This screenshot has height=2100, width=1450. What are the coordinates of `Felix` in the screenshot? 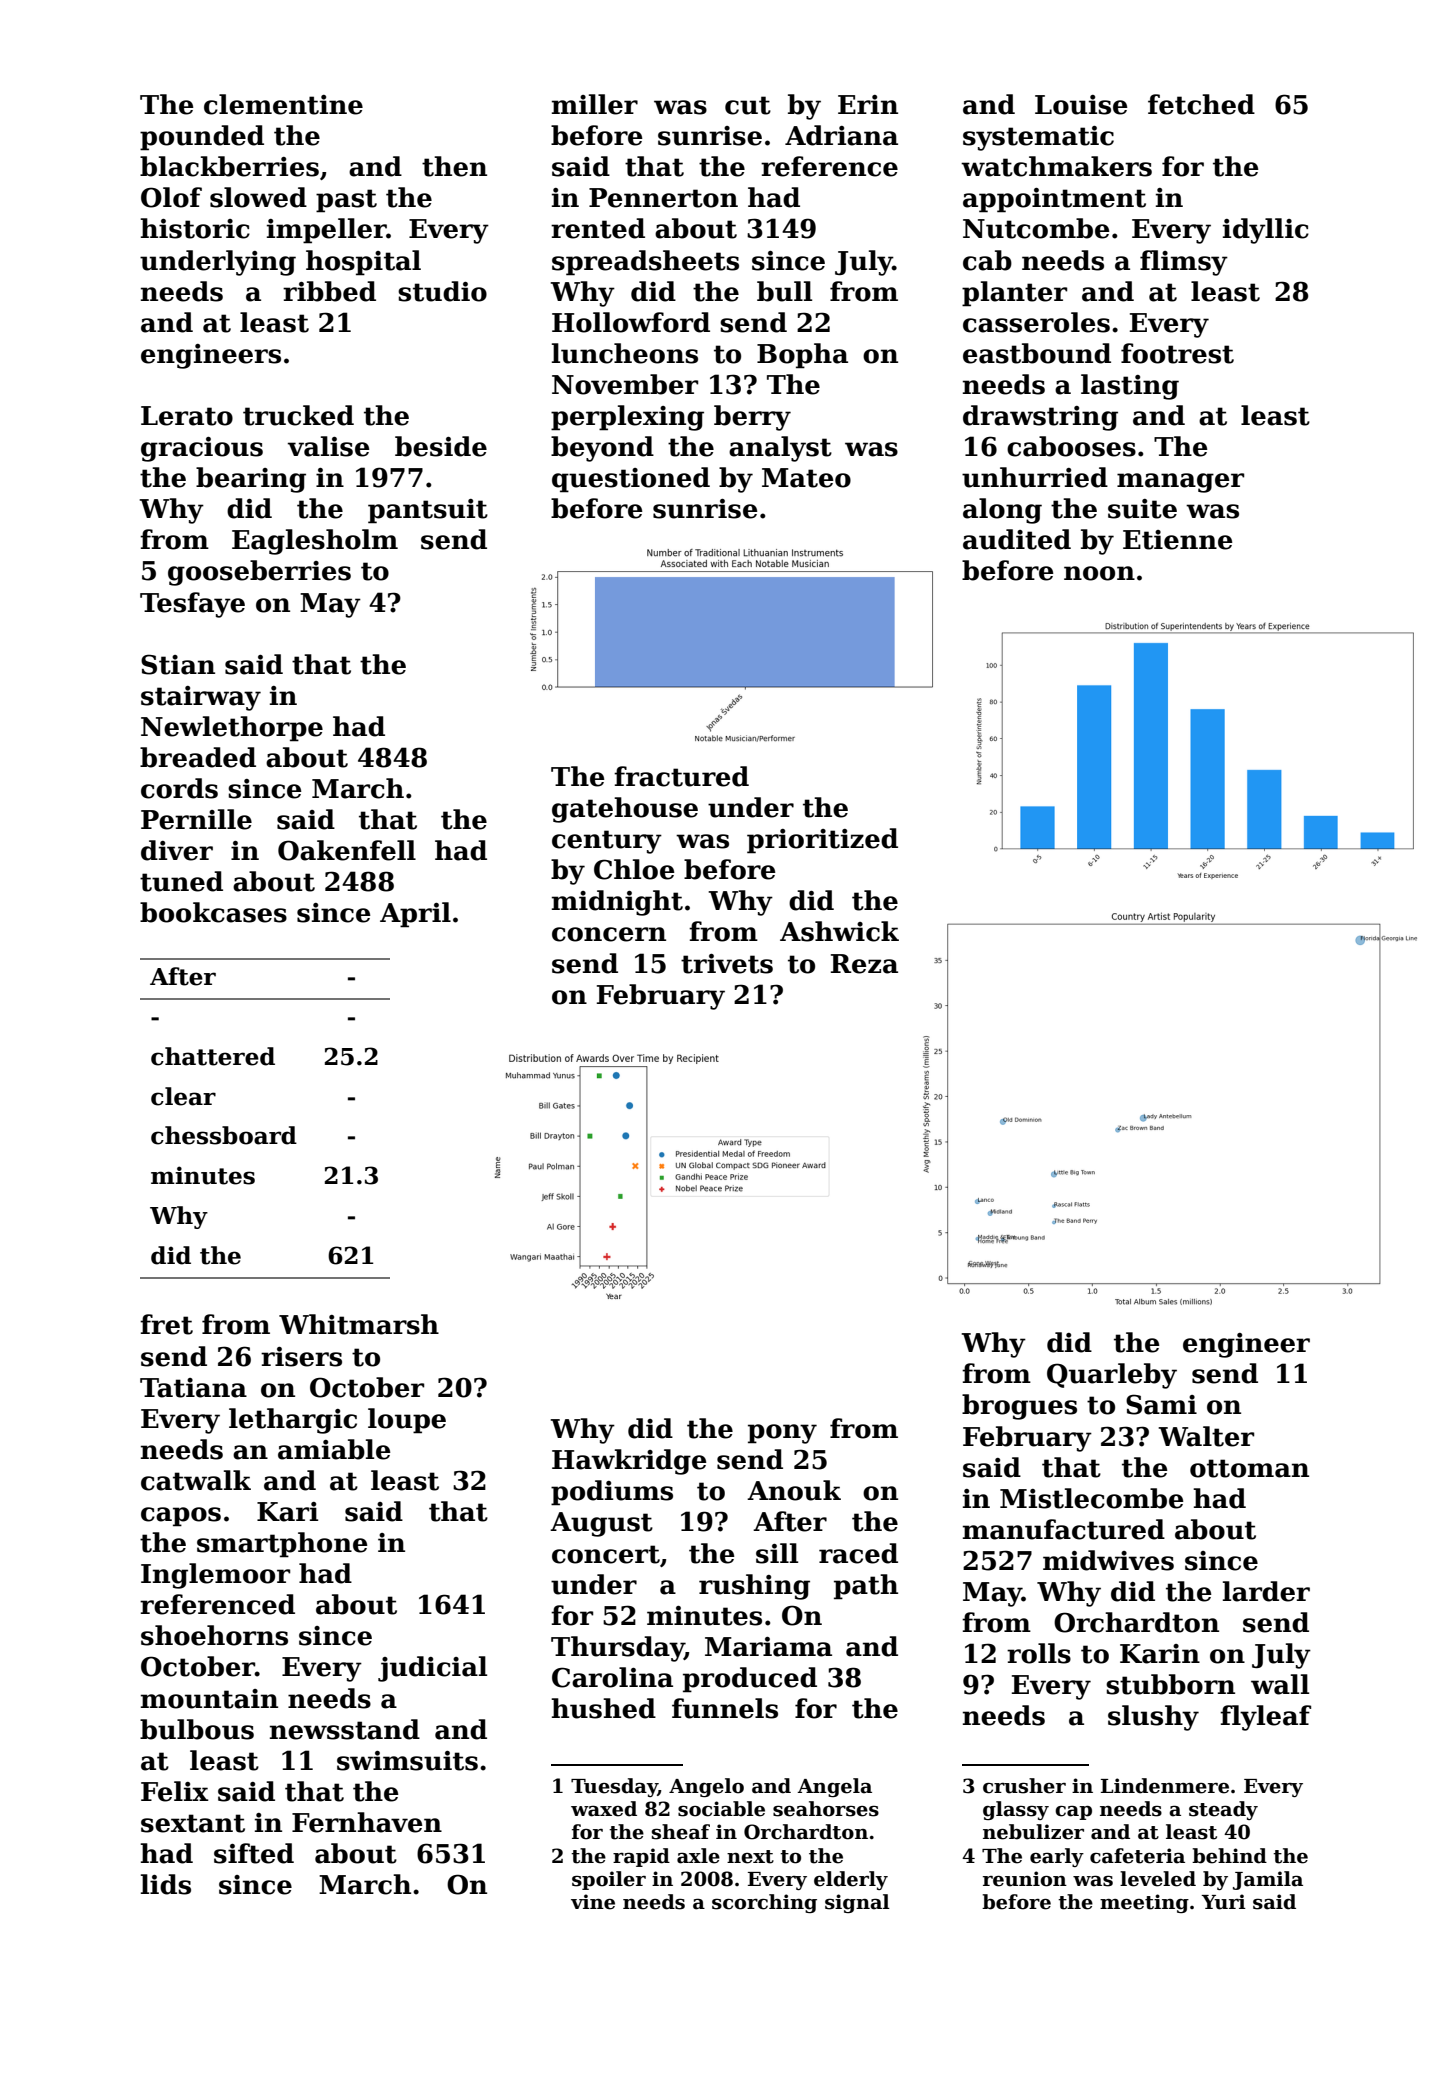 It's located at (175, 1791).
